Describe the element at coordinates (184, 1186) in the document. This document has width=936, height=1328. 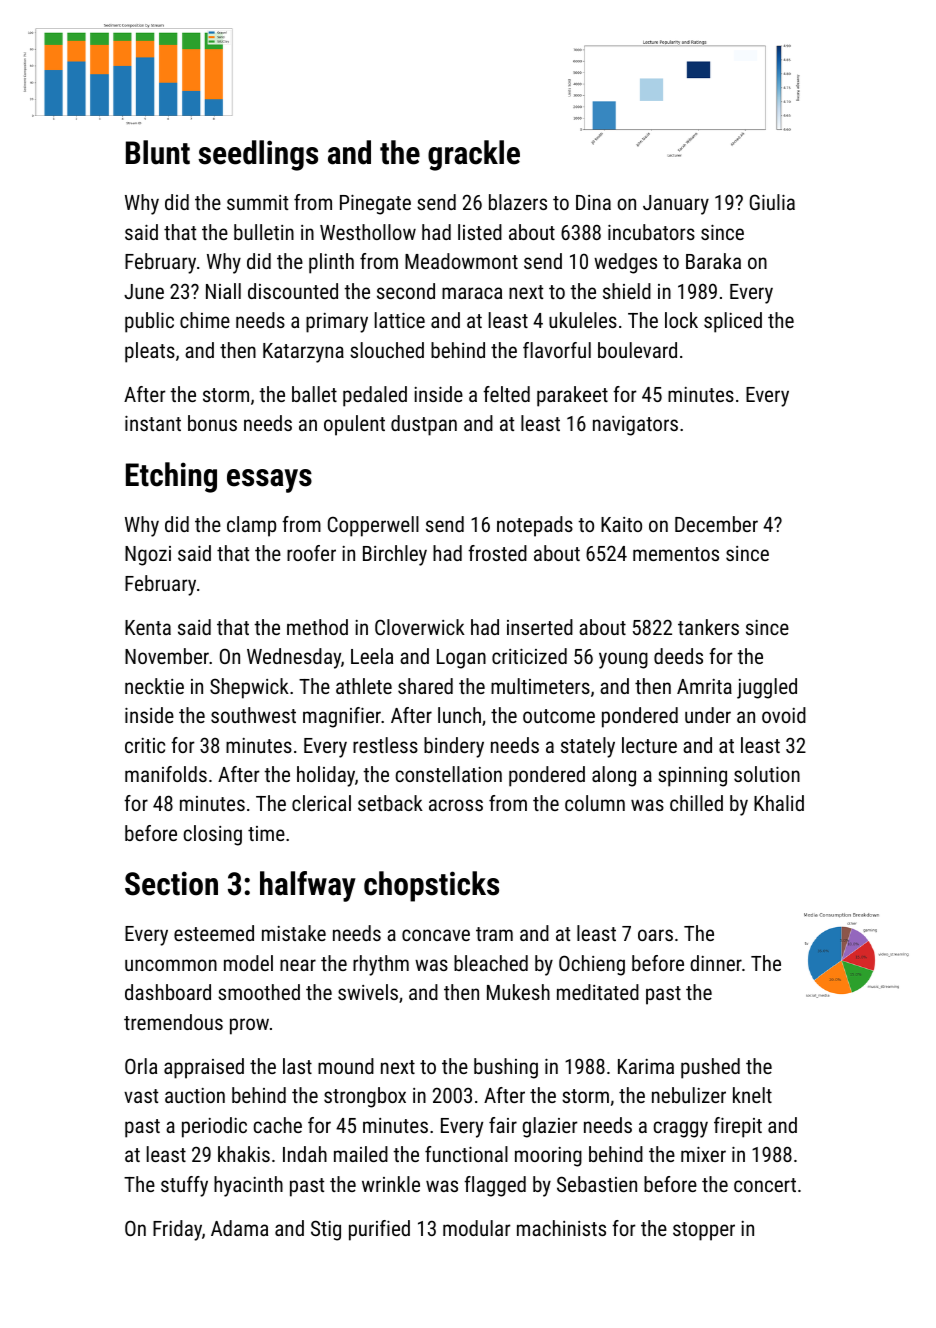
I see `stuffy` at that location.
